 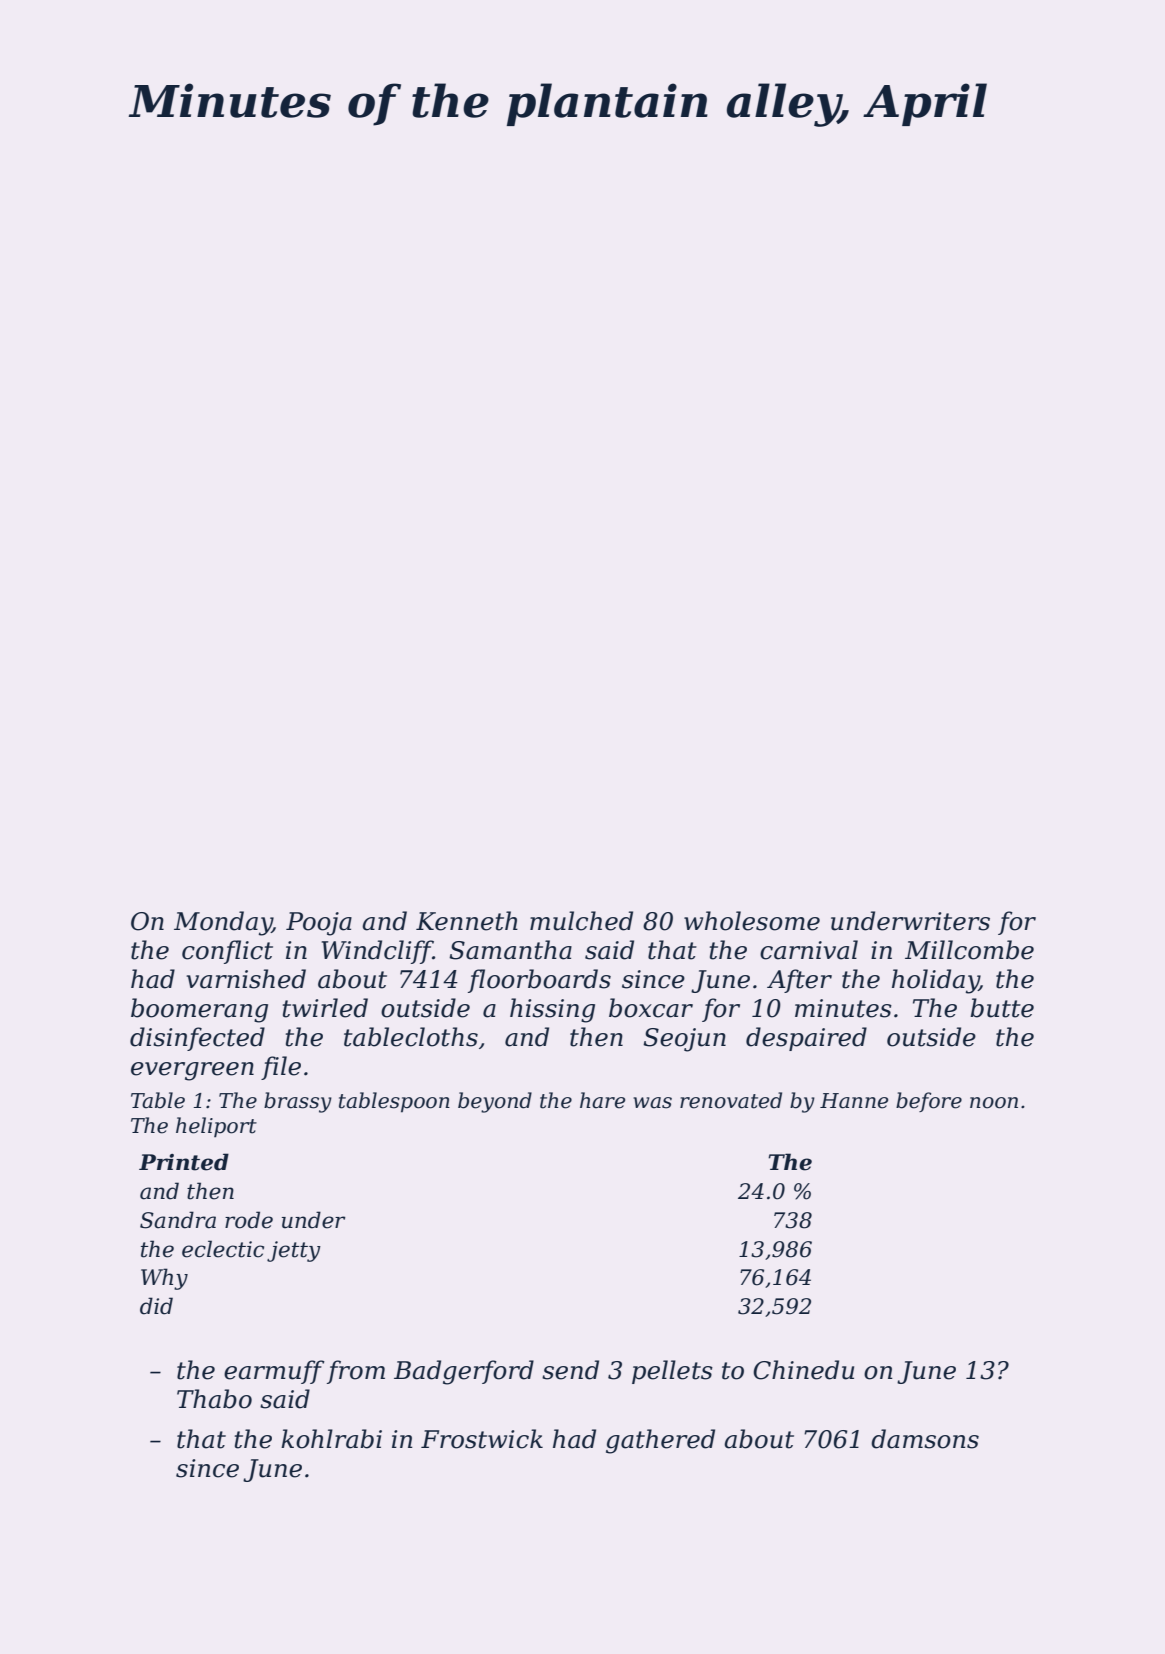 I want to click on beyond, so click(x=495, y=1102).
